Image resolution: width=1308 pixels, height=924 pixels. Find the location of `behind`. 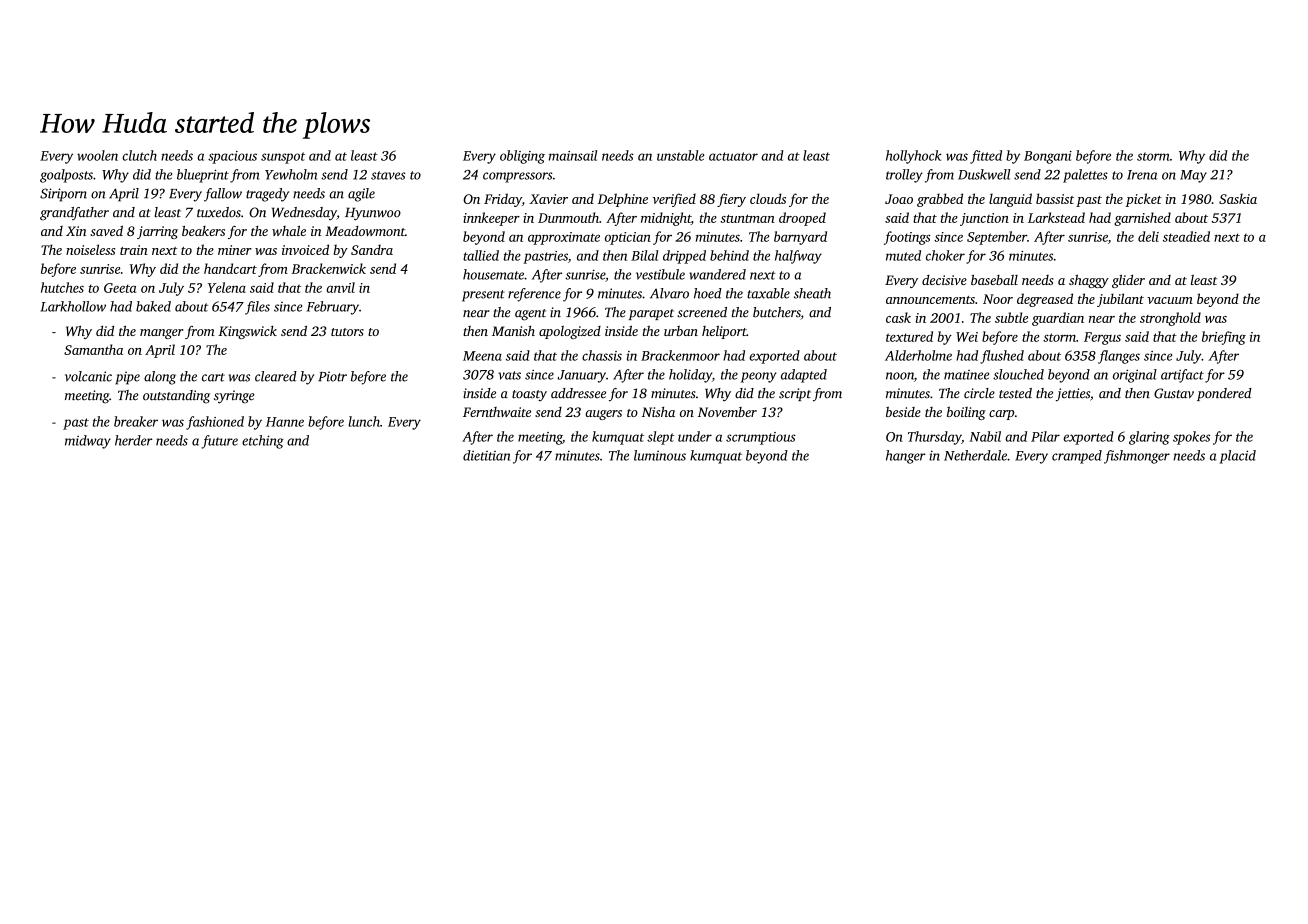

behind is located at coordinates (729, 255).
